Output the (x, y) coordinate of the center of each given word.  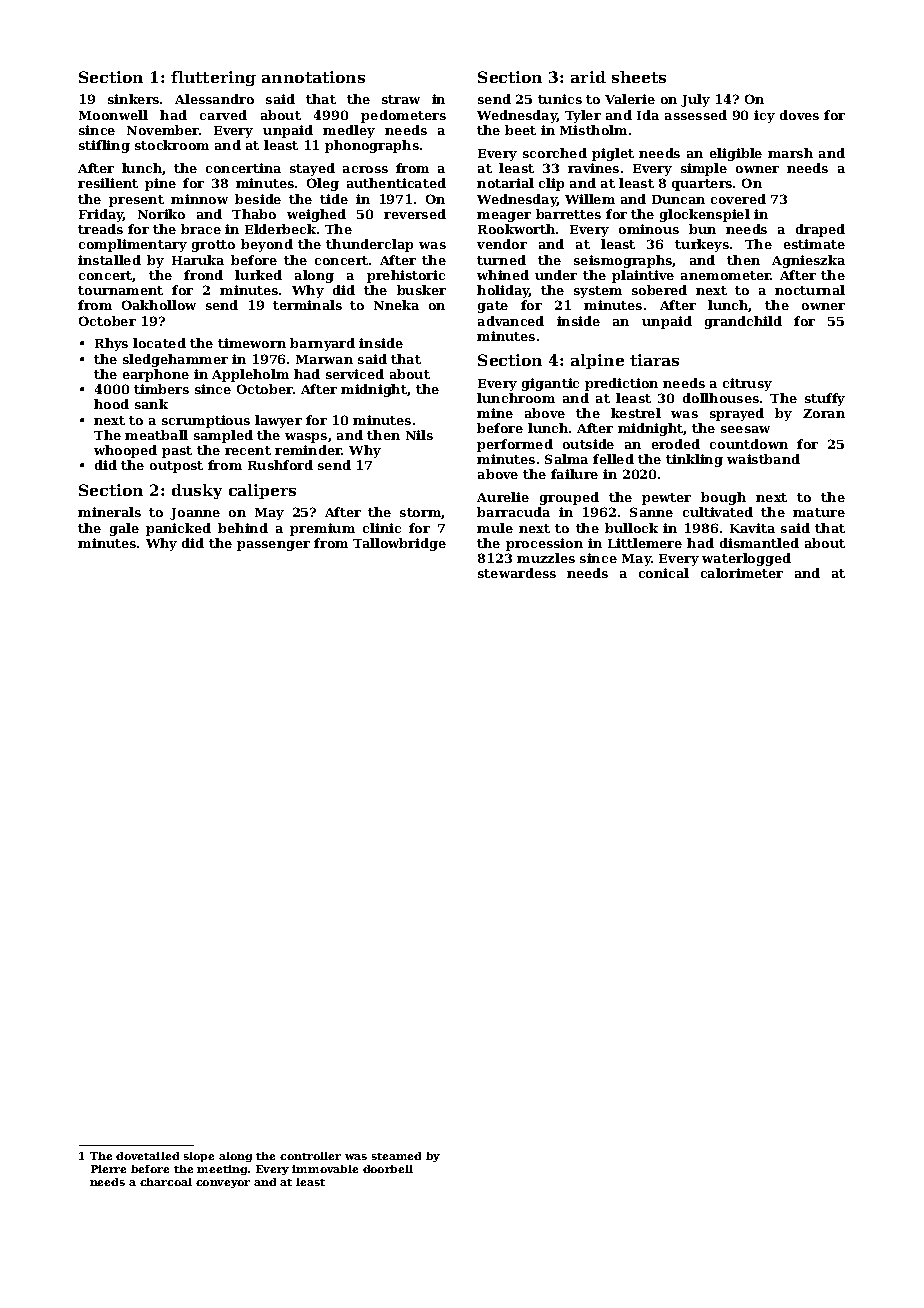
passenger (273, 546)
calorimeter (742, 573)
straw (401, 99)
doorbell (388, 1169)
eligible (736, 154)
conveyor (223, 1184)
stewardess (517, 573)
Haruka (198, 260)
